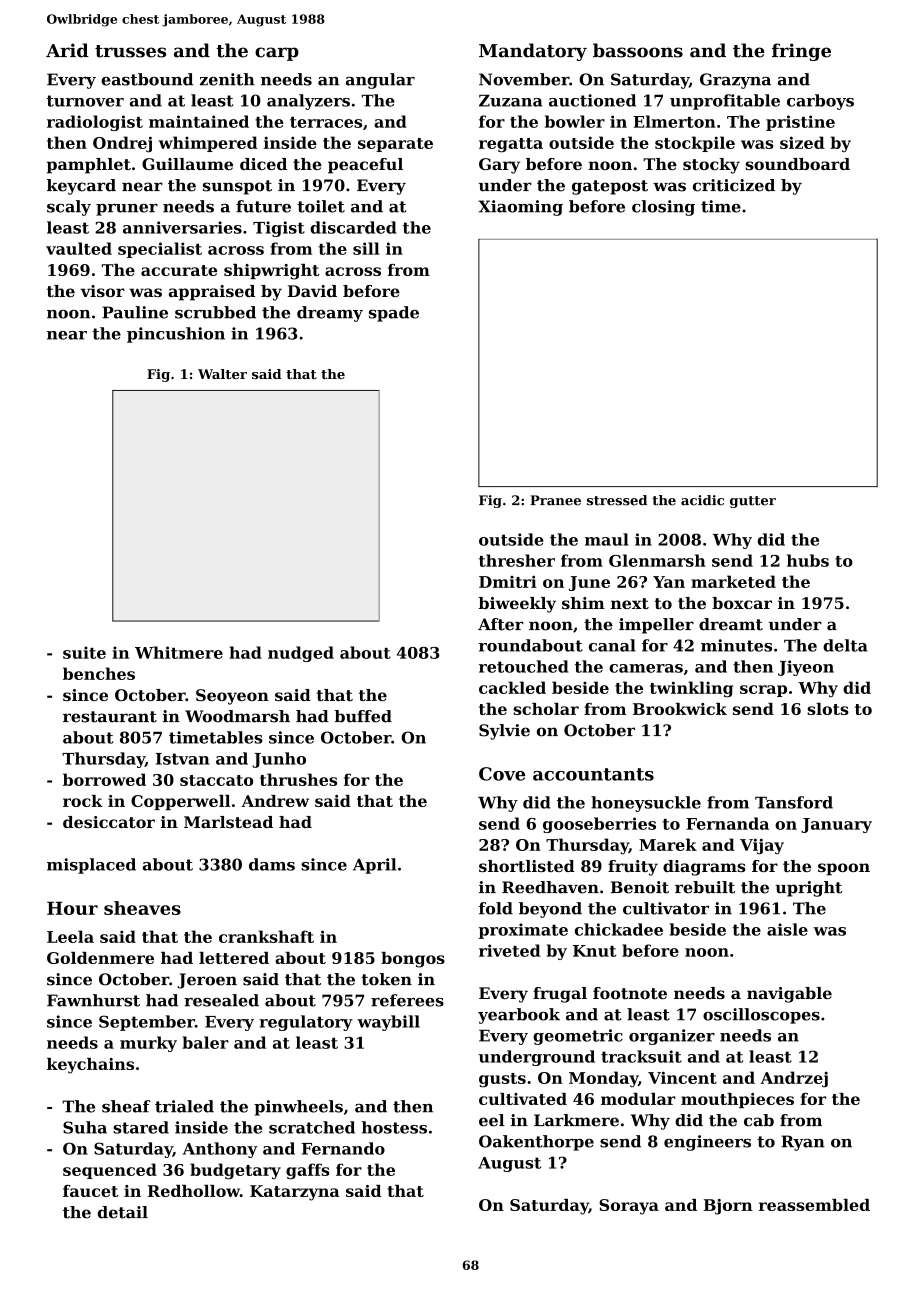 The image size is (924, 1308). What do you see at coordinates (657, 560) in the screenshot?
I see `Glenmarsh` at bounding box center [657, 560].
